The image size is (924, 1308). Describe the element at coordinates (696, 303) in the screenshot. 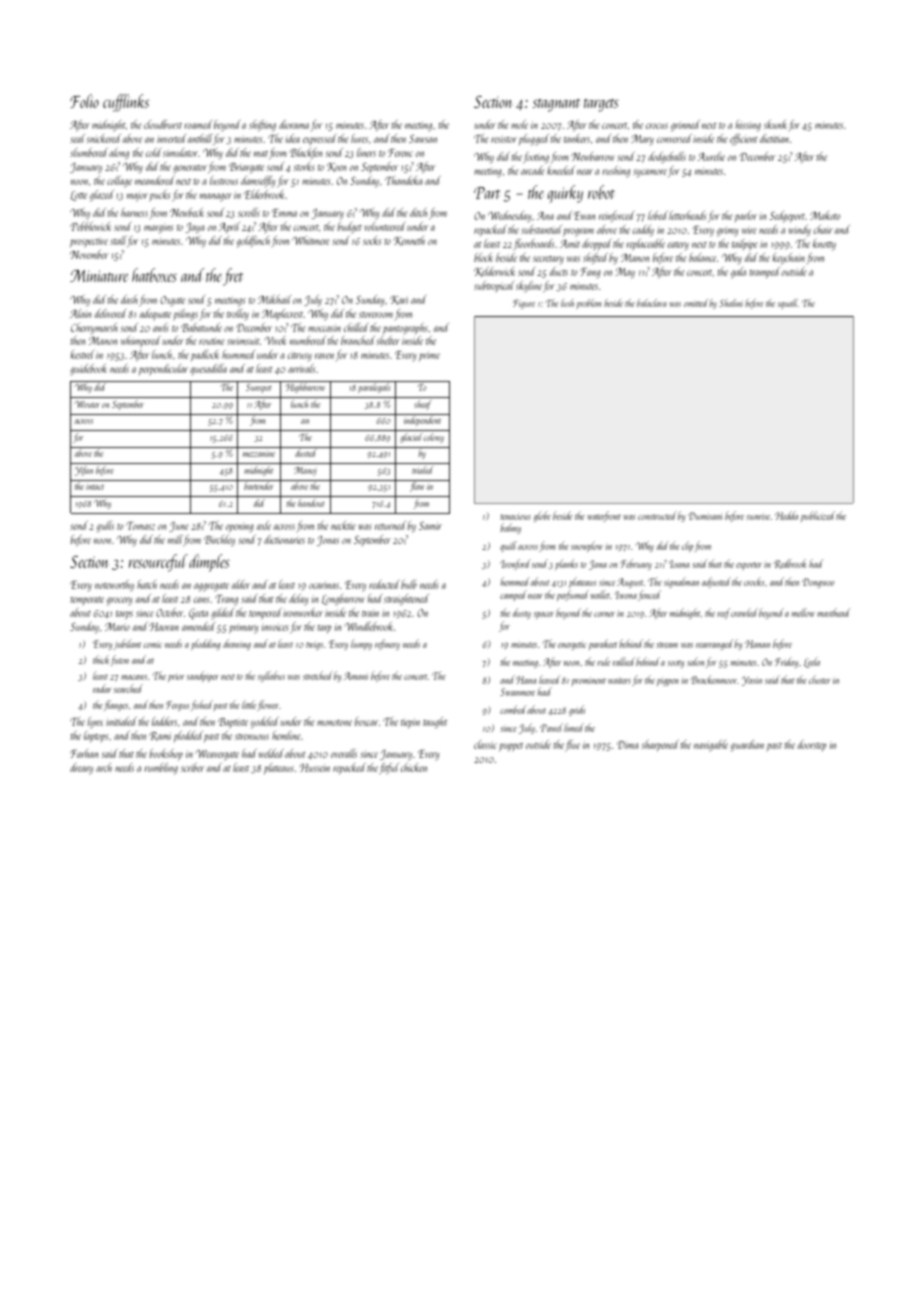

I see `omitted` at that location.
